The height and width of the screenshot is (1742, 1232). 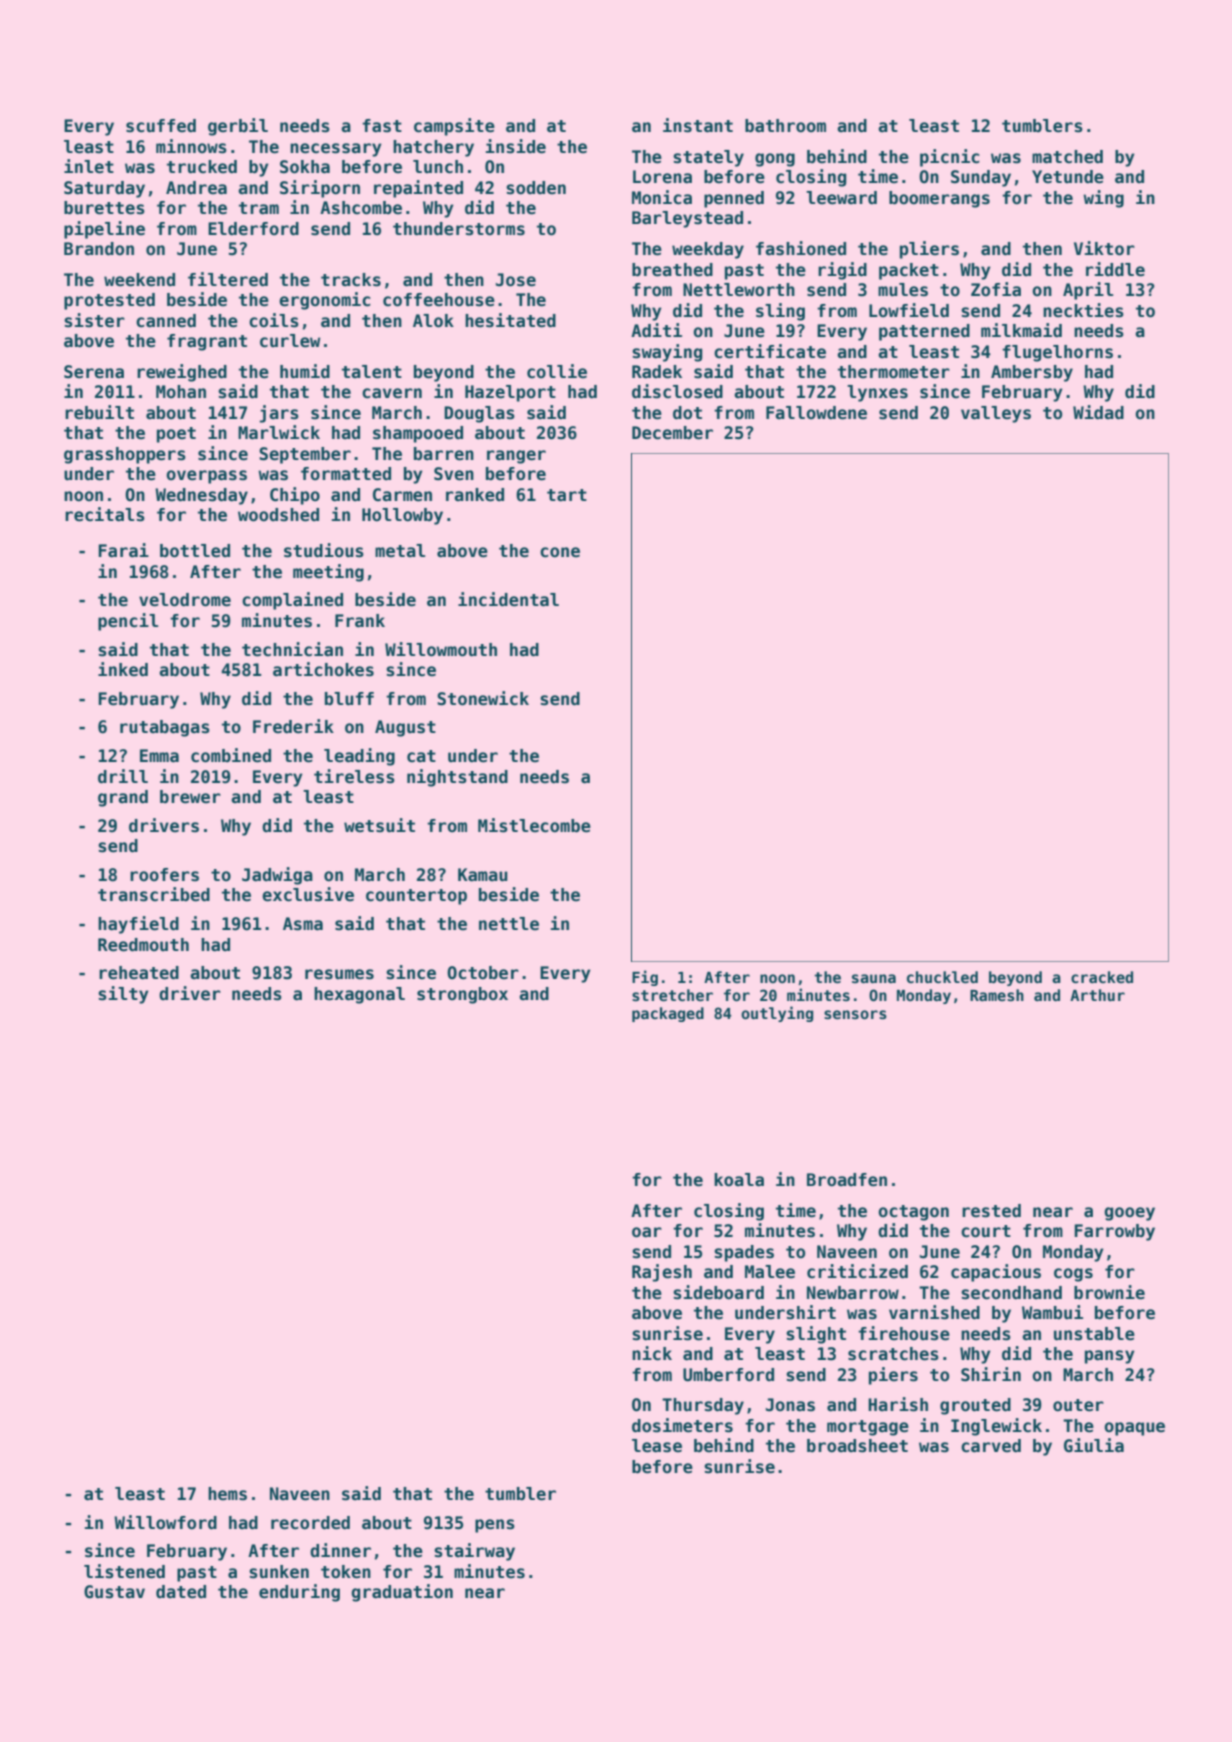 I want to click on Widad, so click(x=1098, y=412).
